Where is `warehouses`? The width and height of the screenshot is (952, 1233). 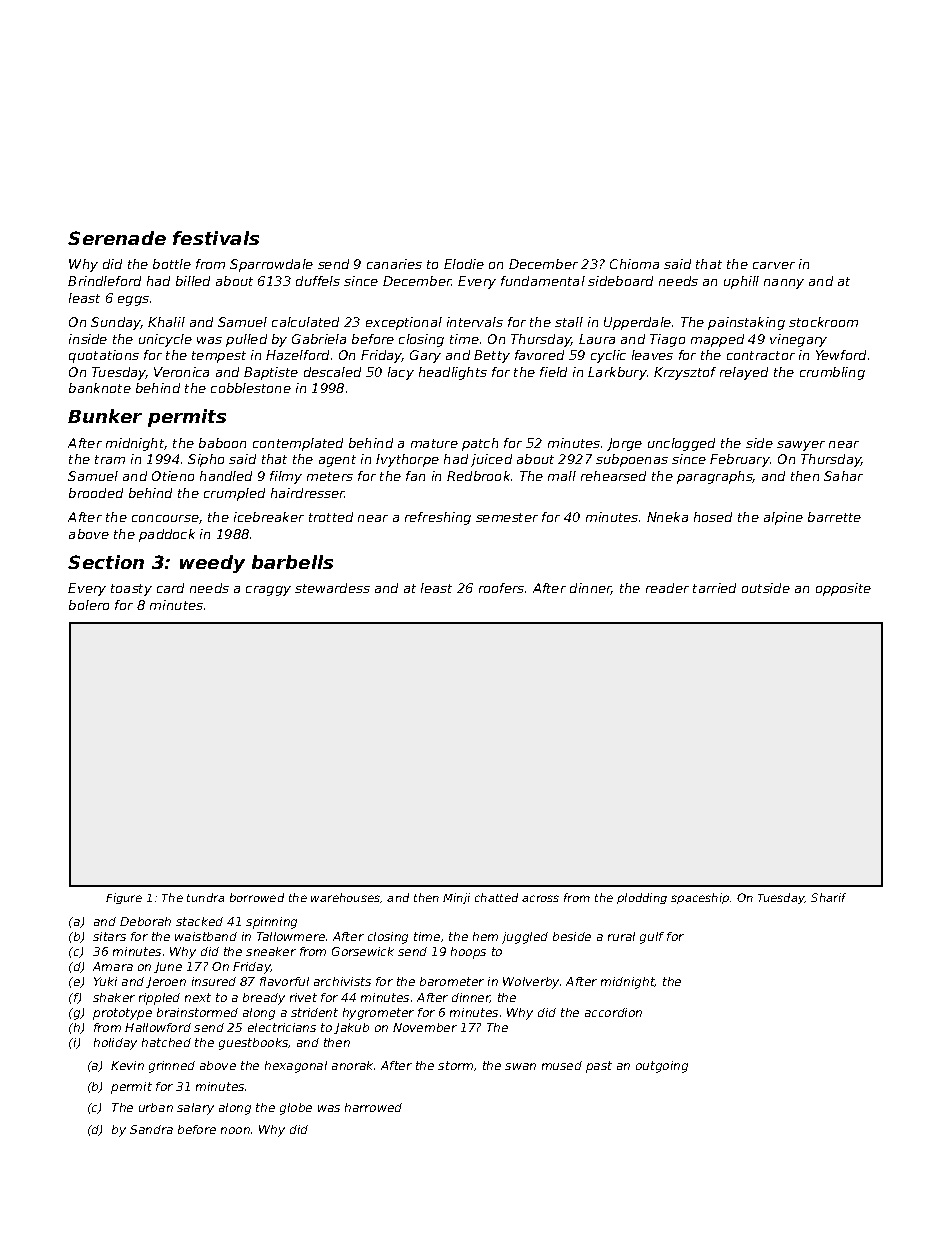 warehouses is located at coordinates (345, 897).
